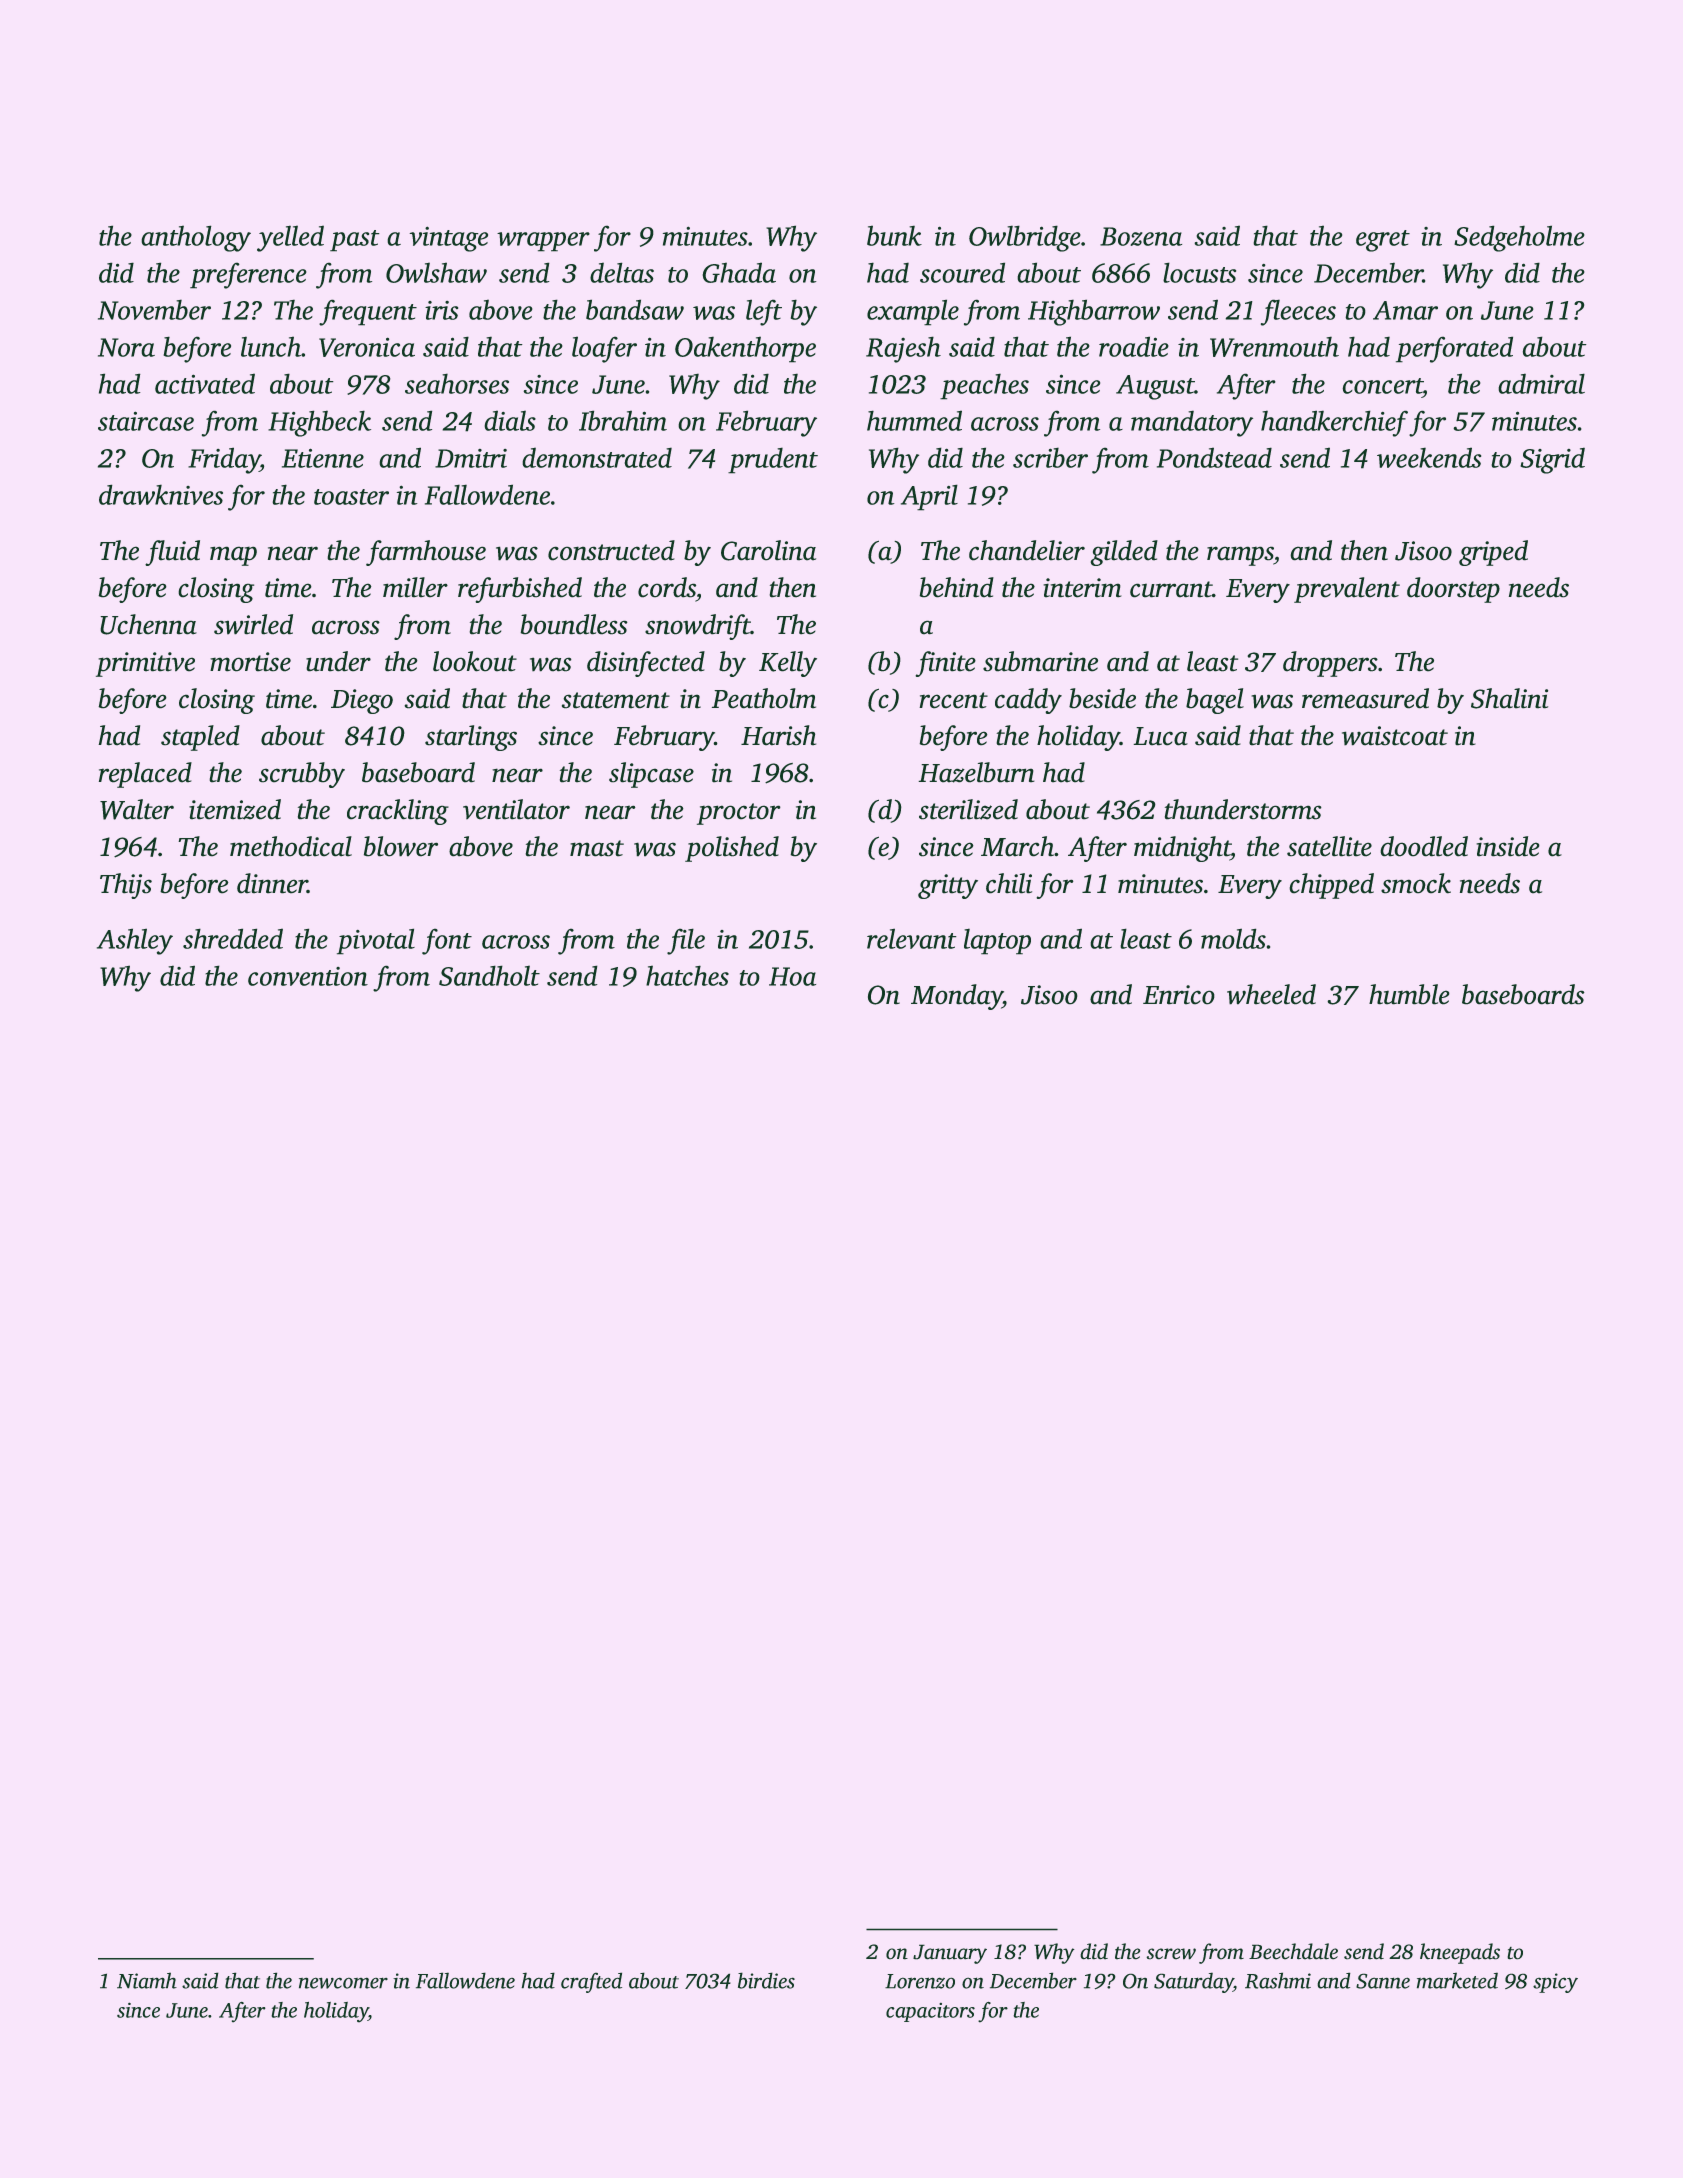 Image resolution: width=1683 pixels, height=2178 pixels. I want to click on convention, so click(308, 976).
